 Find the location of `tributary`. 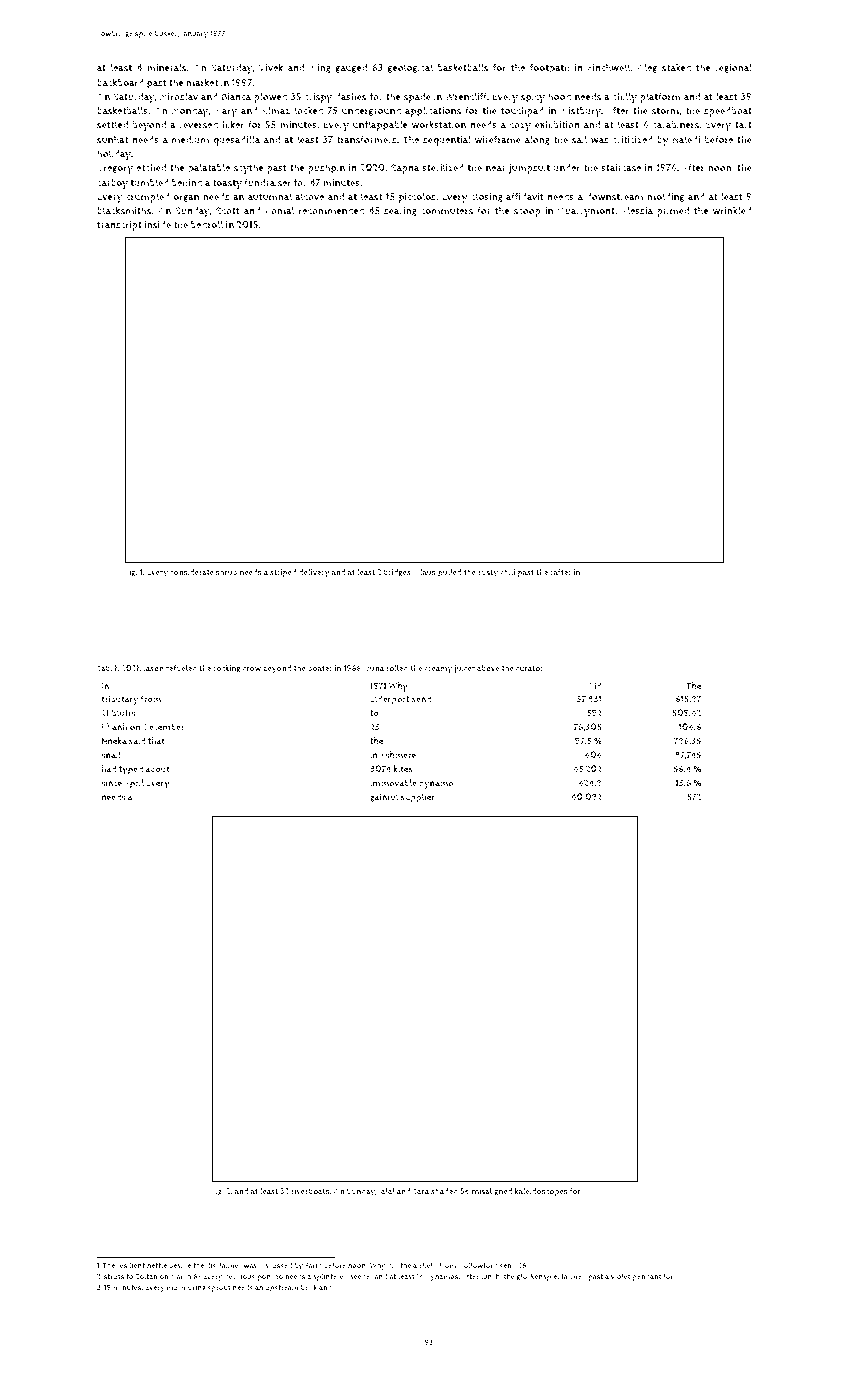

tributary is located at coordinates (120, 700).
